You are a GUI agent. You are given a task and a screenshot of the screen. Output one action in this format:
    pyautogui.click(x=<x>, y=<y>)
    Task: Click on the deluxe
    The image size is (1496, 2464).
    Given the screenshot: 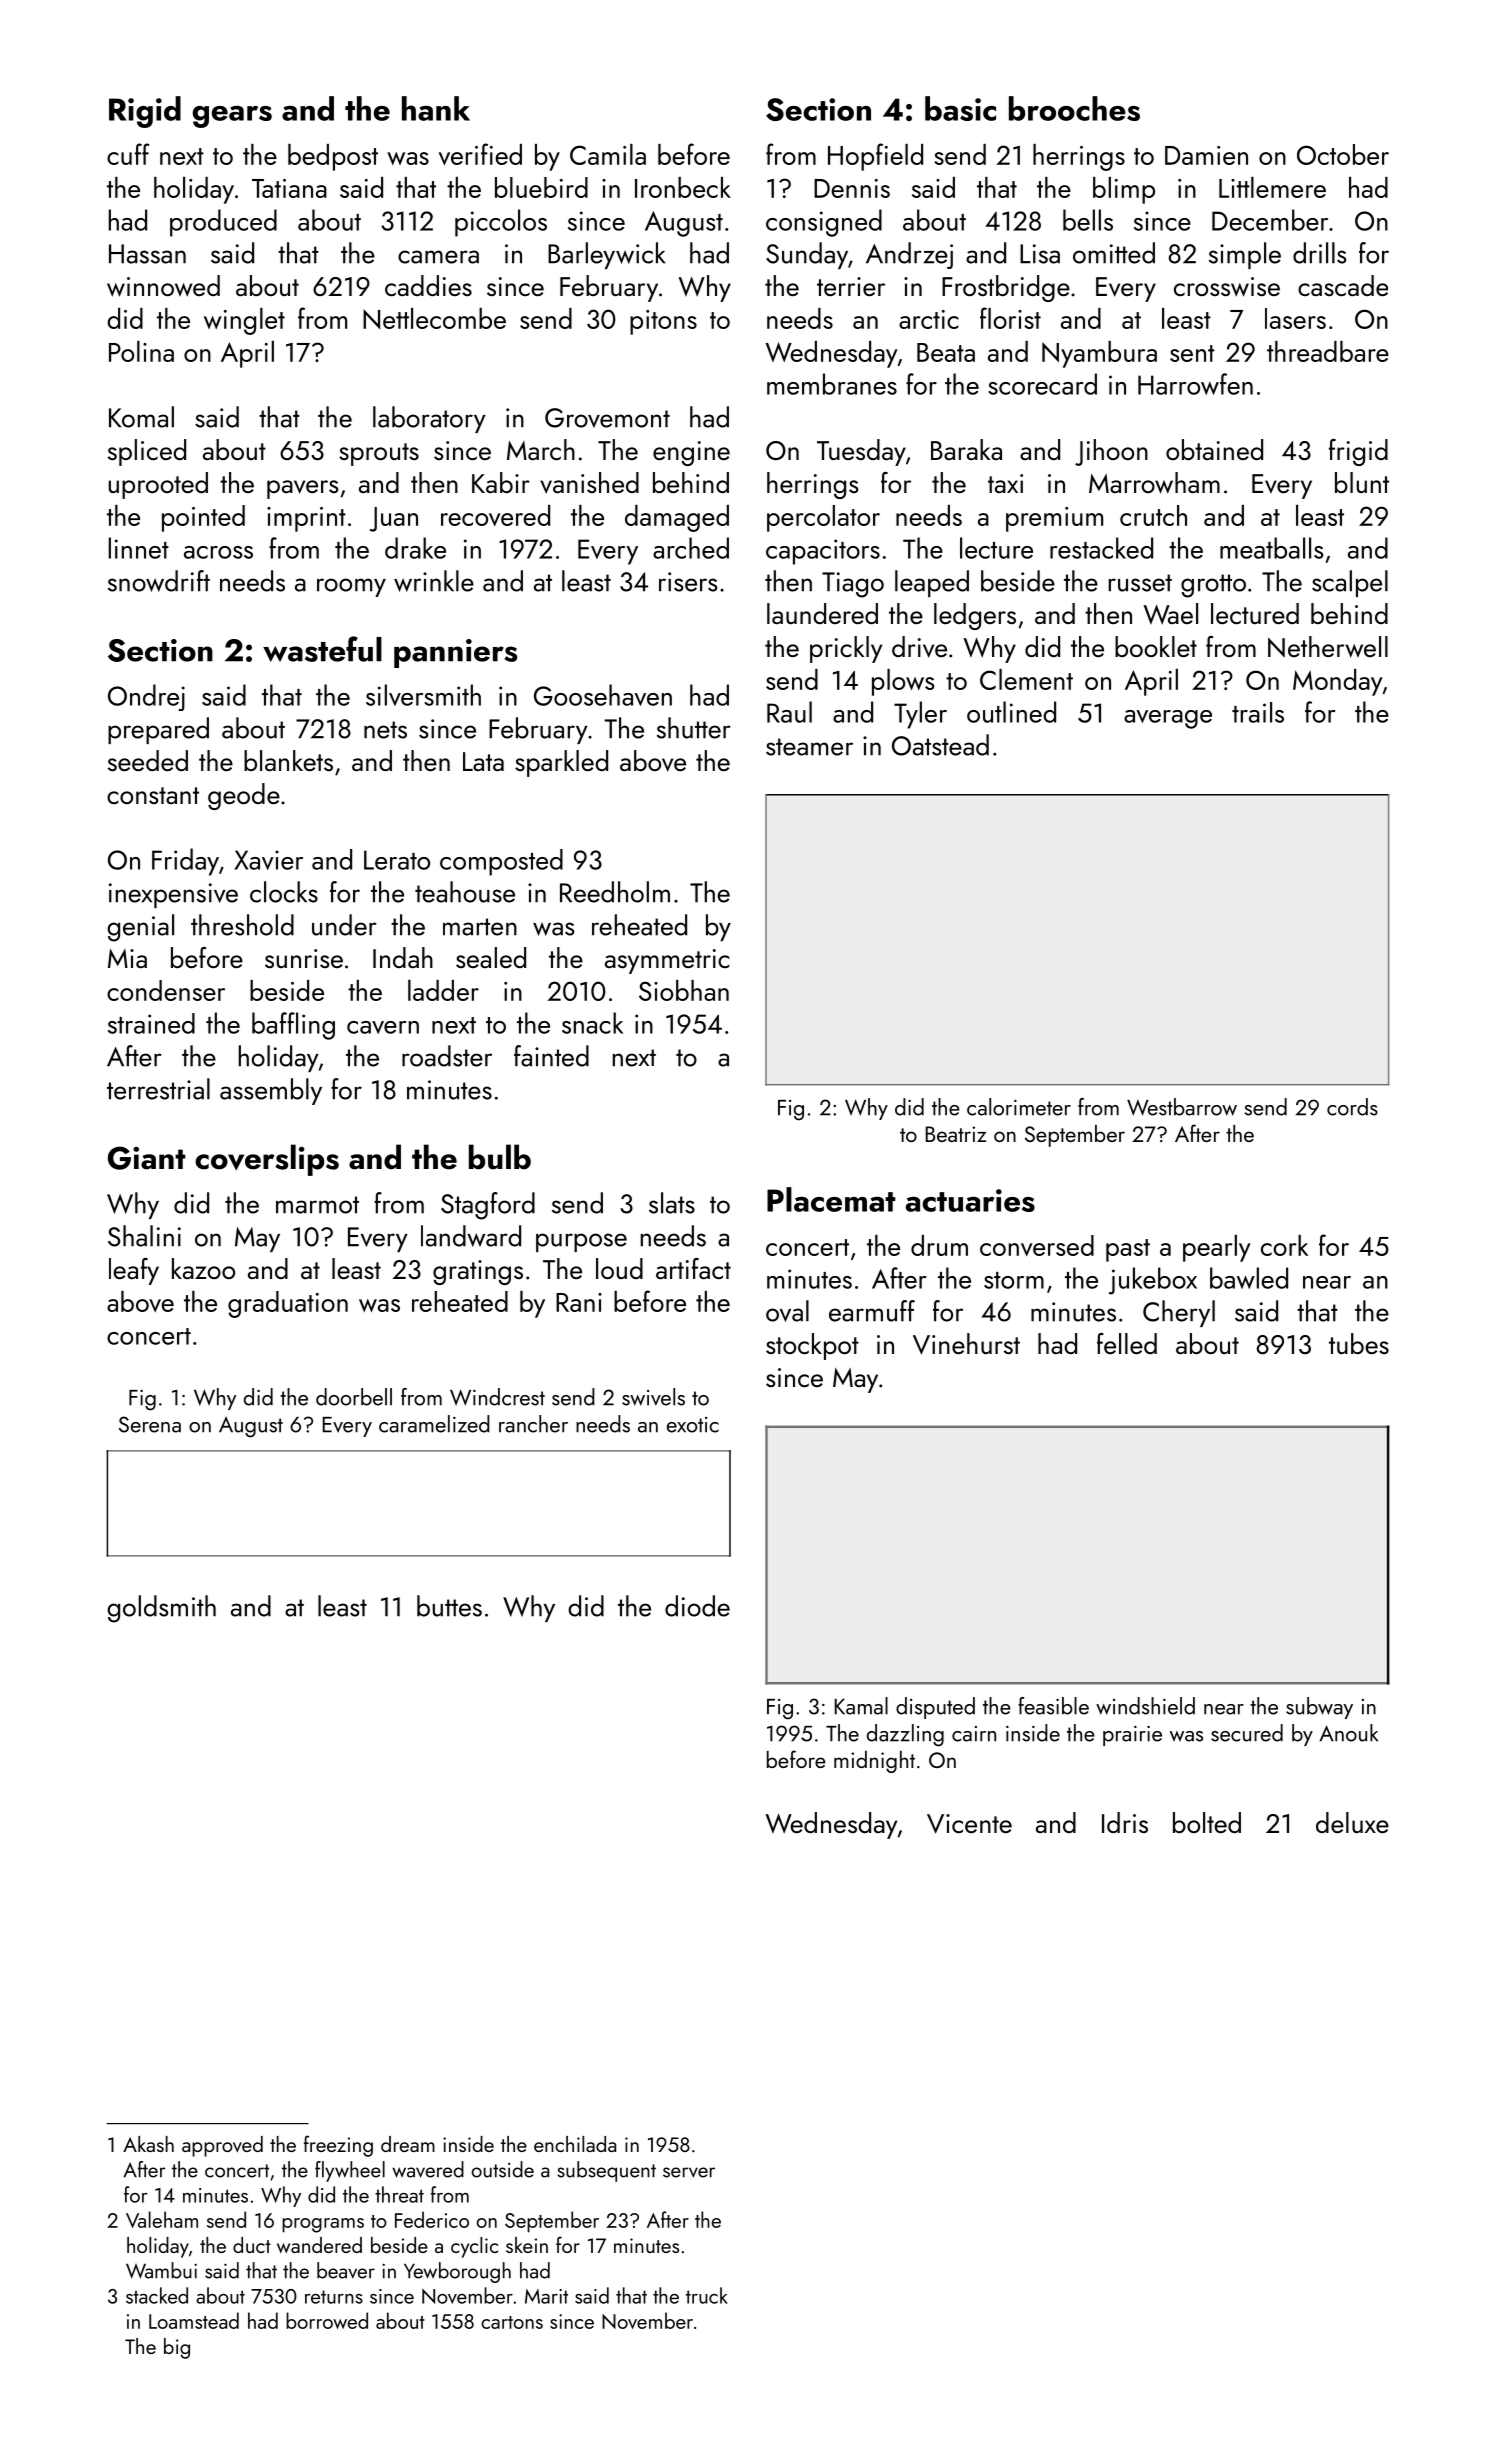 What is the action you would take?
    pyautogui.click(x=1352, y=1822)
